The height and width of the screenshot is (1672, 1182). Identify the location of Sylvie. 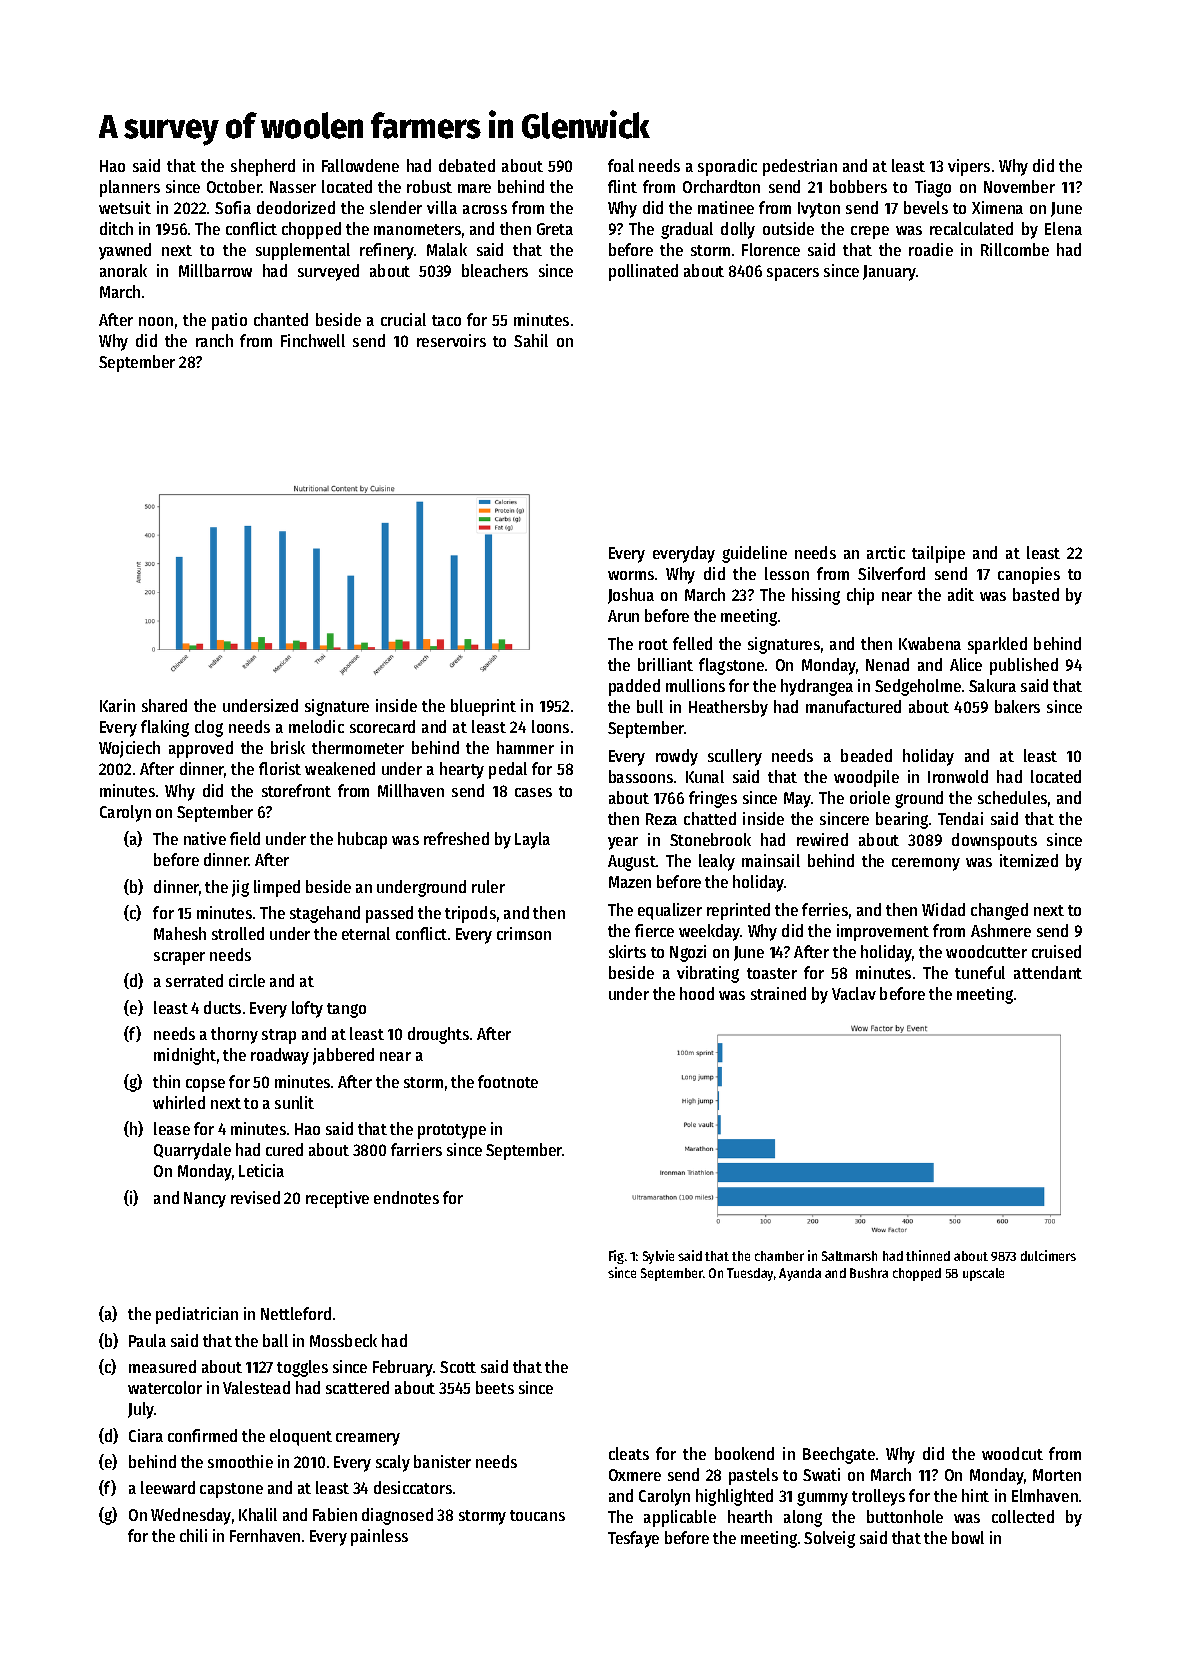
(658, 1257).
